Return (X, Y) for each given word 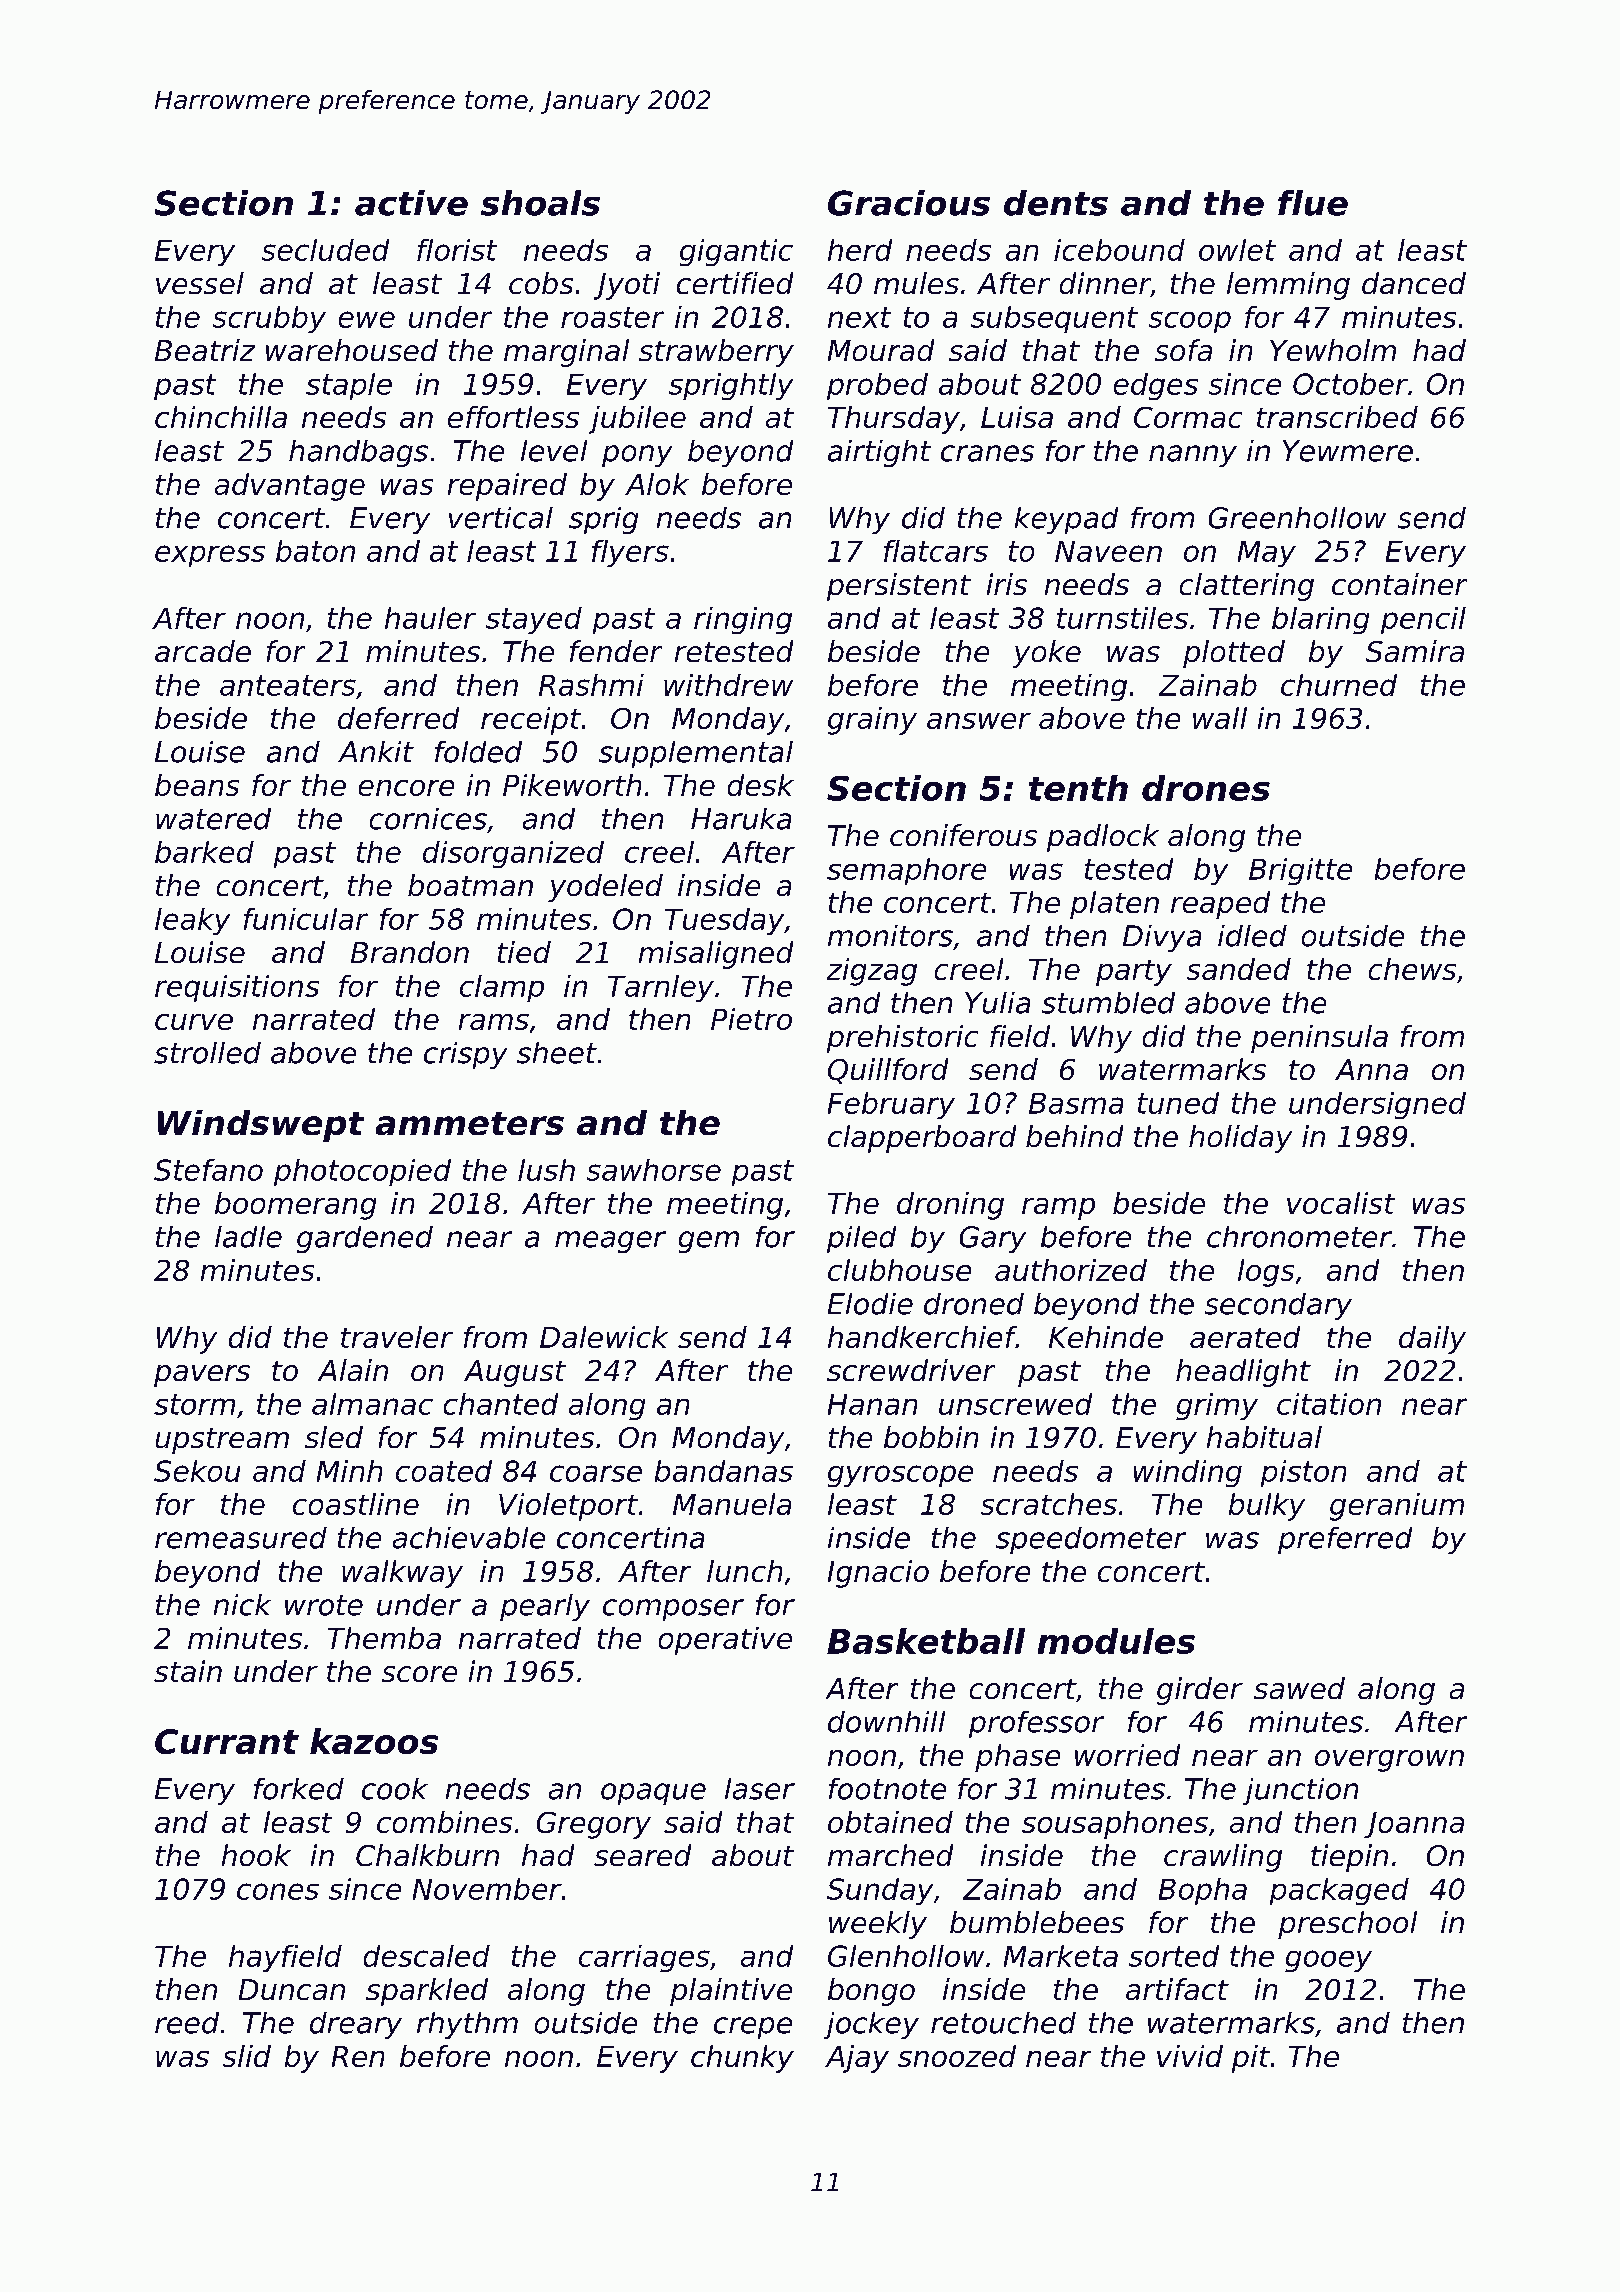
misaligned (716, 955)
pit (1251, 2059)
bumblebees (1037, 1922)
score (419, 1674)
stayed (534, 620)
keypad (1066, 520)
